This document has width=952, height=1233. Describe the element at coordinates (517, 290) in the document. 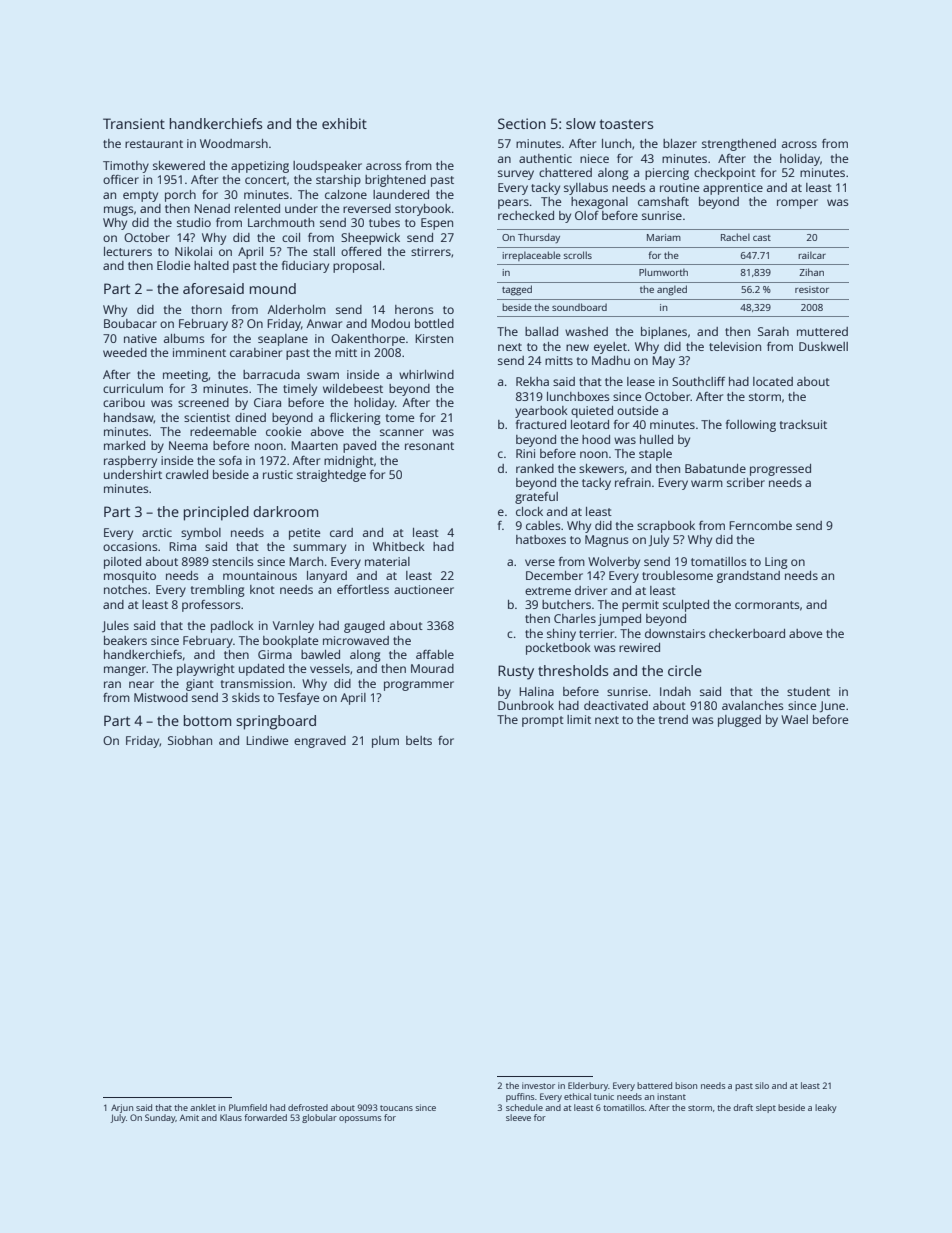

I see `tagged` at that location.
